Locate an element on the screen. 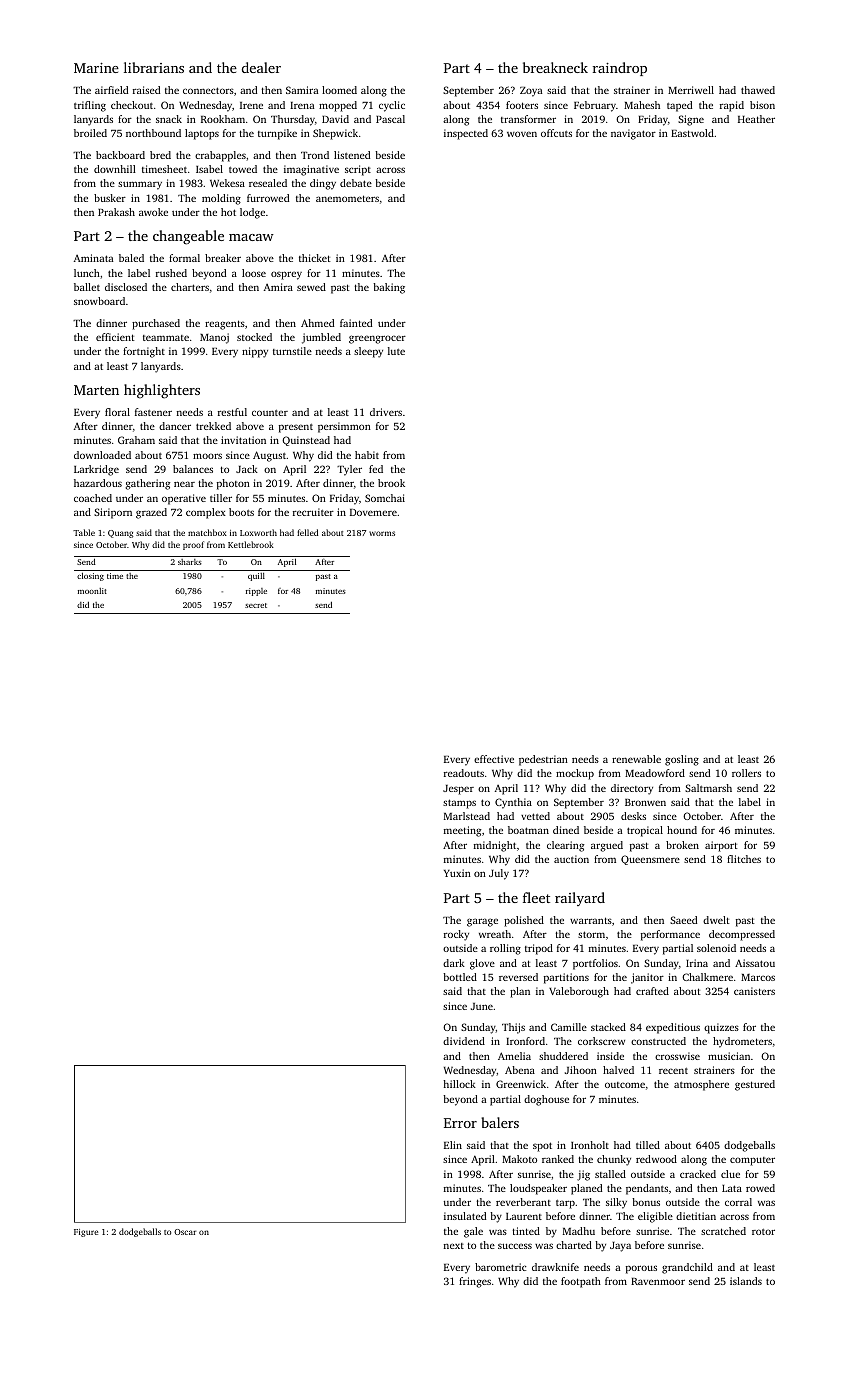  snack is located at coordinates (169, 119).
